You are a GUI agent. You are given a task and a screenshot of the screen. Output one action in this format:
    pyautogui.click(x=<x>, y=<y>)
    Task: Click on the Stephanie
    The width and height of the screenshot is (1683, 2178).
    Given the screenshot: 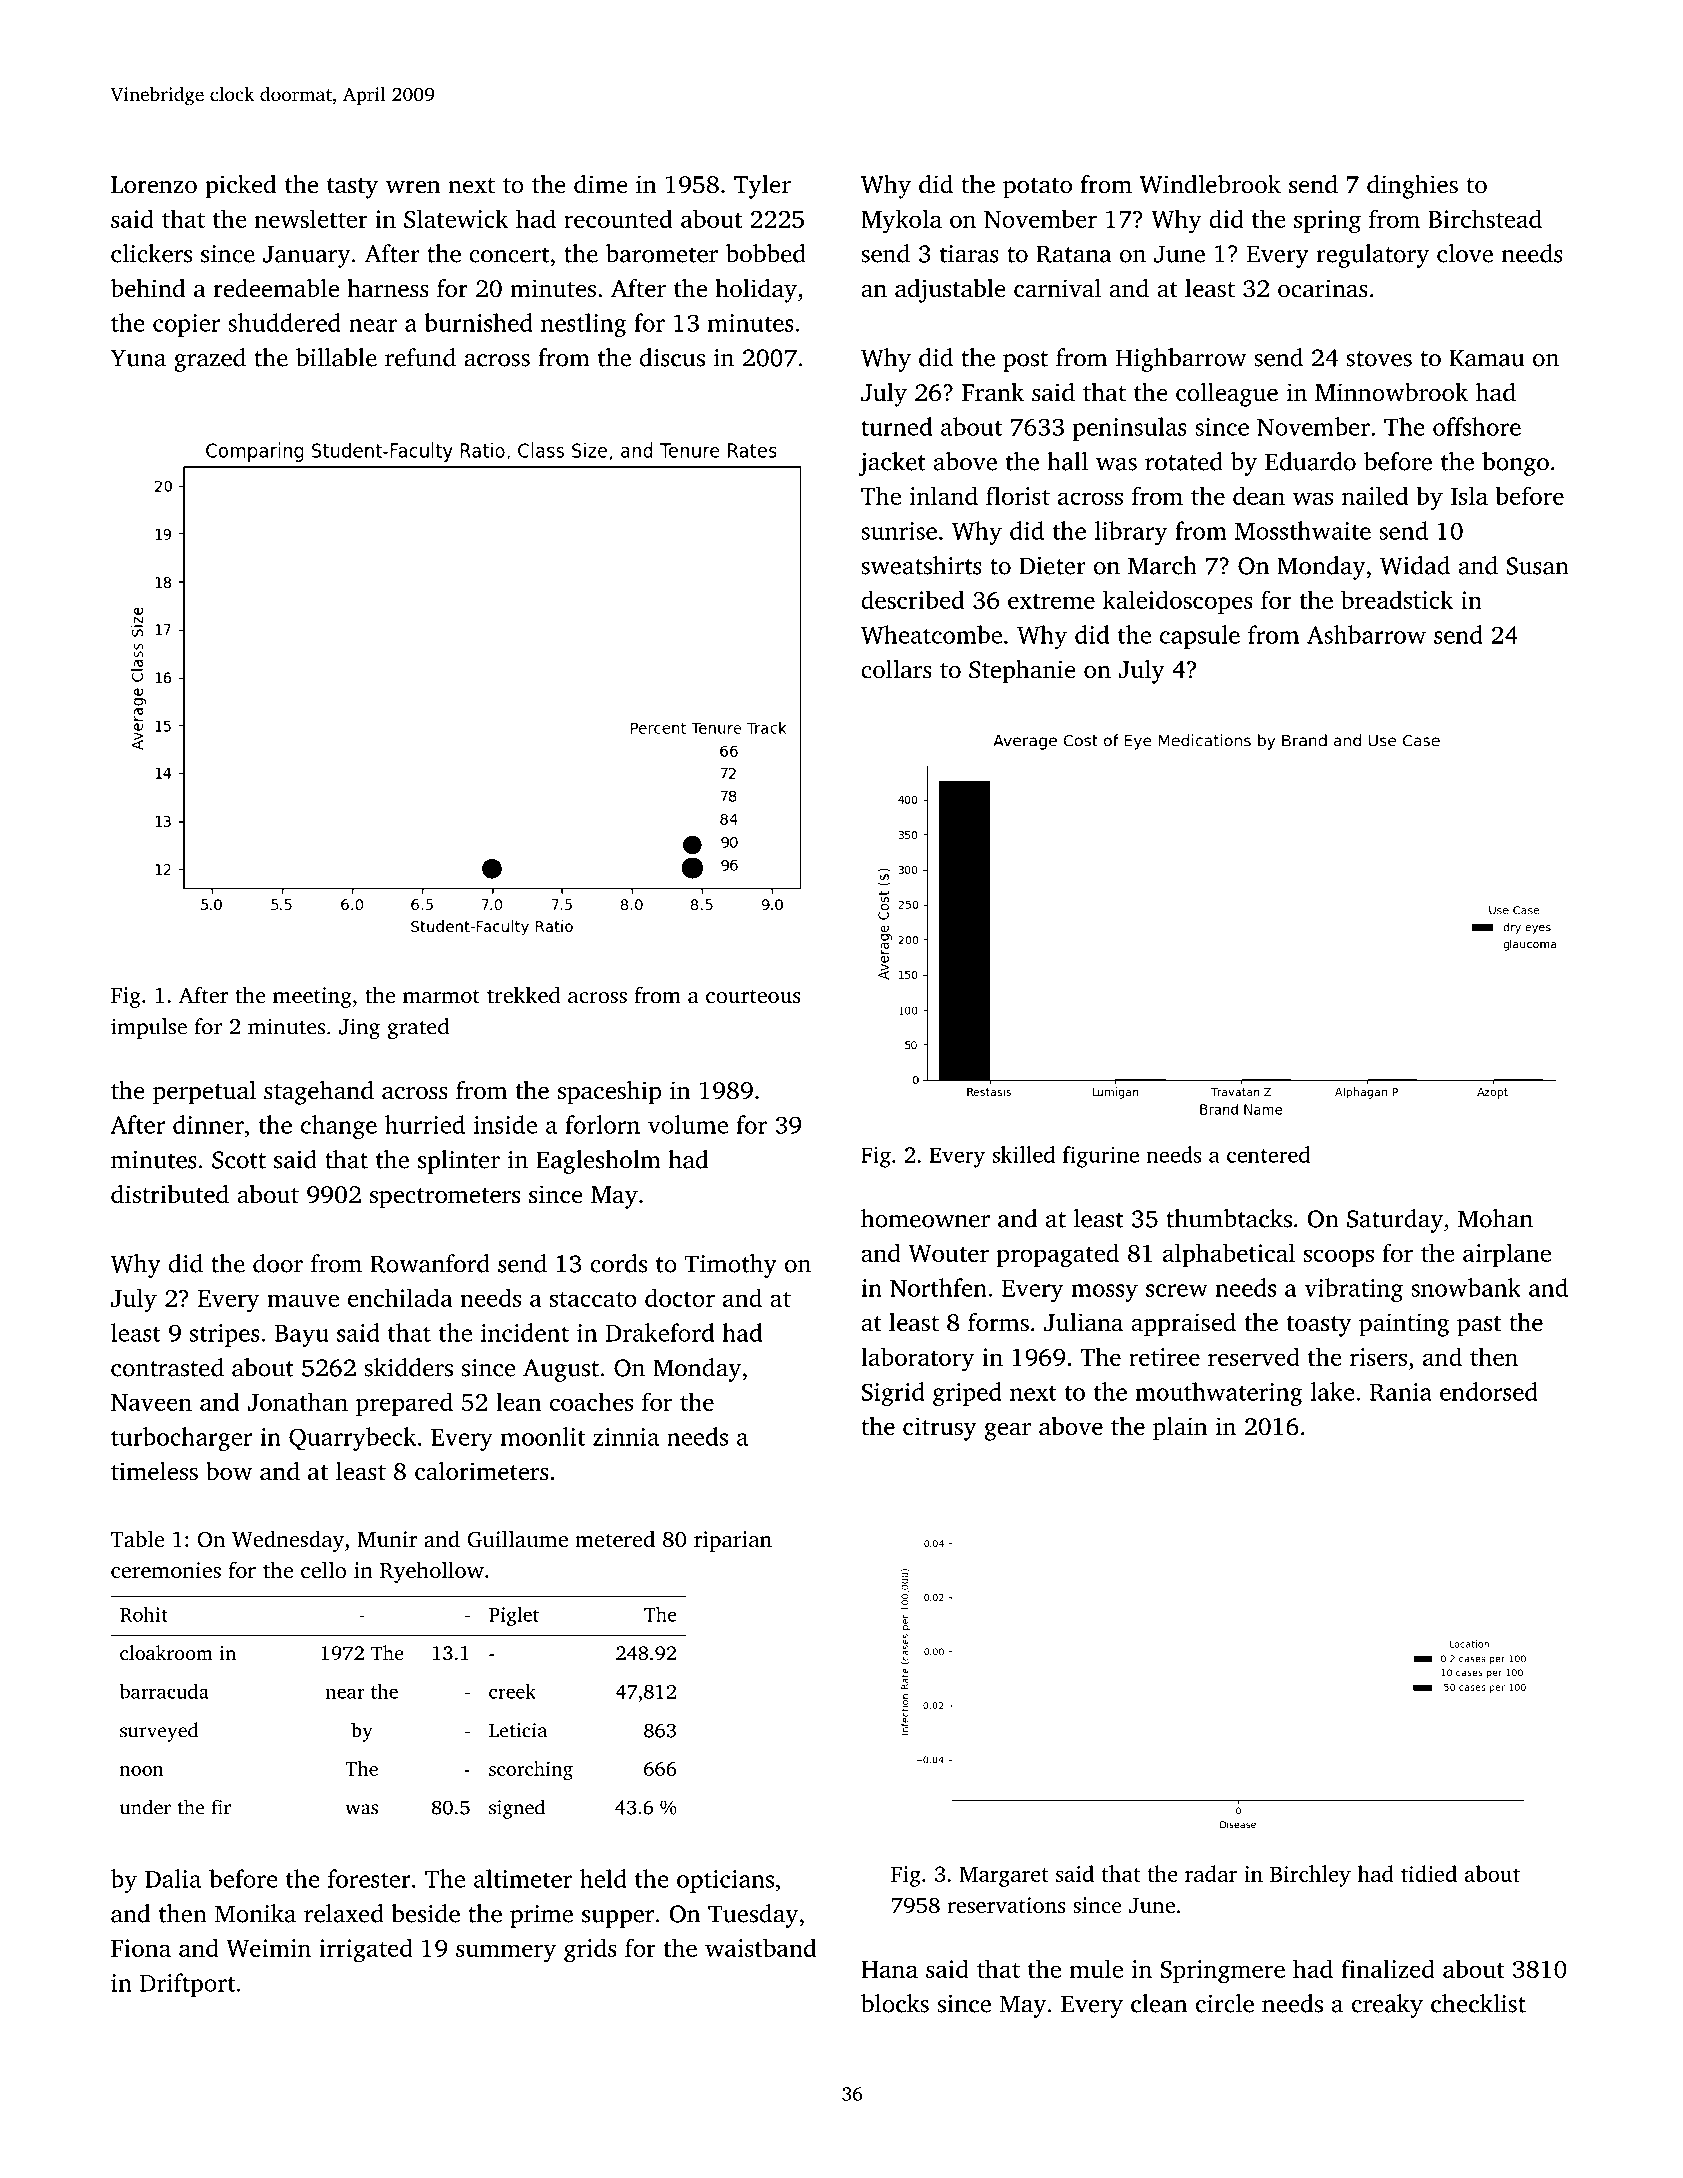 What is the action you would take?
    pyautogui.click(x=1022, y=672)
